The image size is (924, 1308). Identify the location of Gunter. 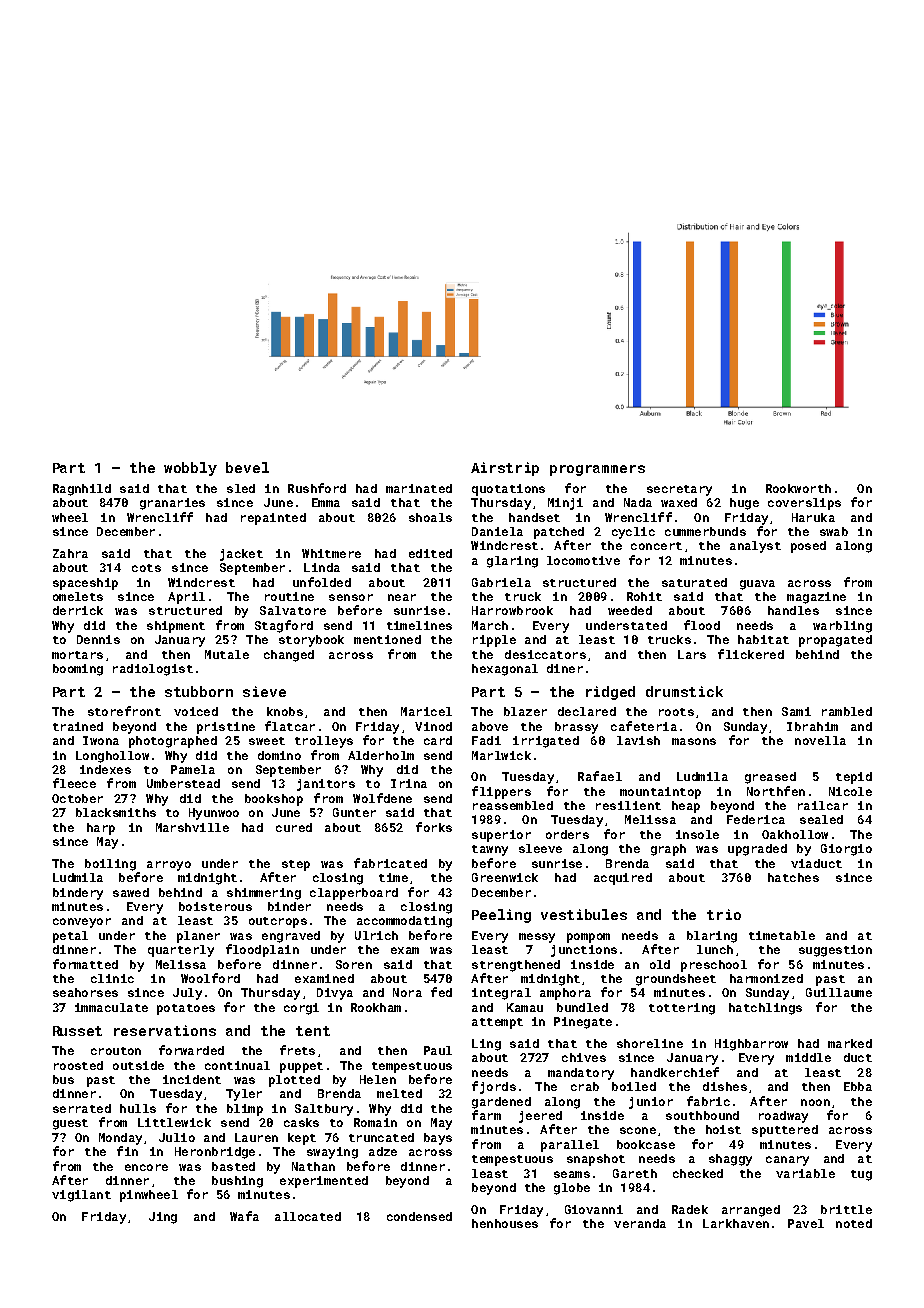
(354, 812).
